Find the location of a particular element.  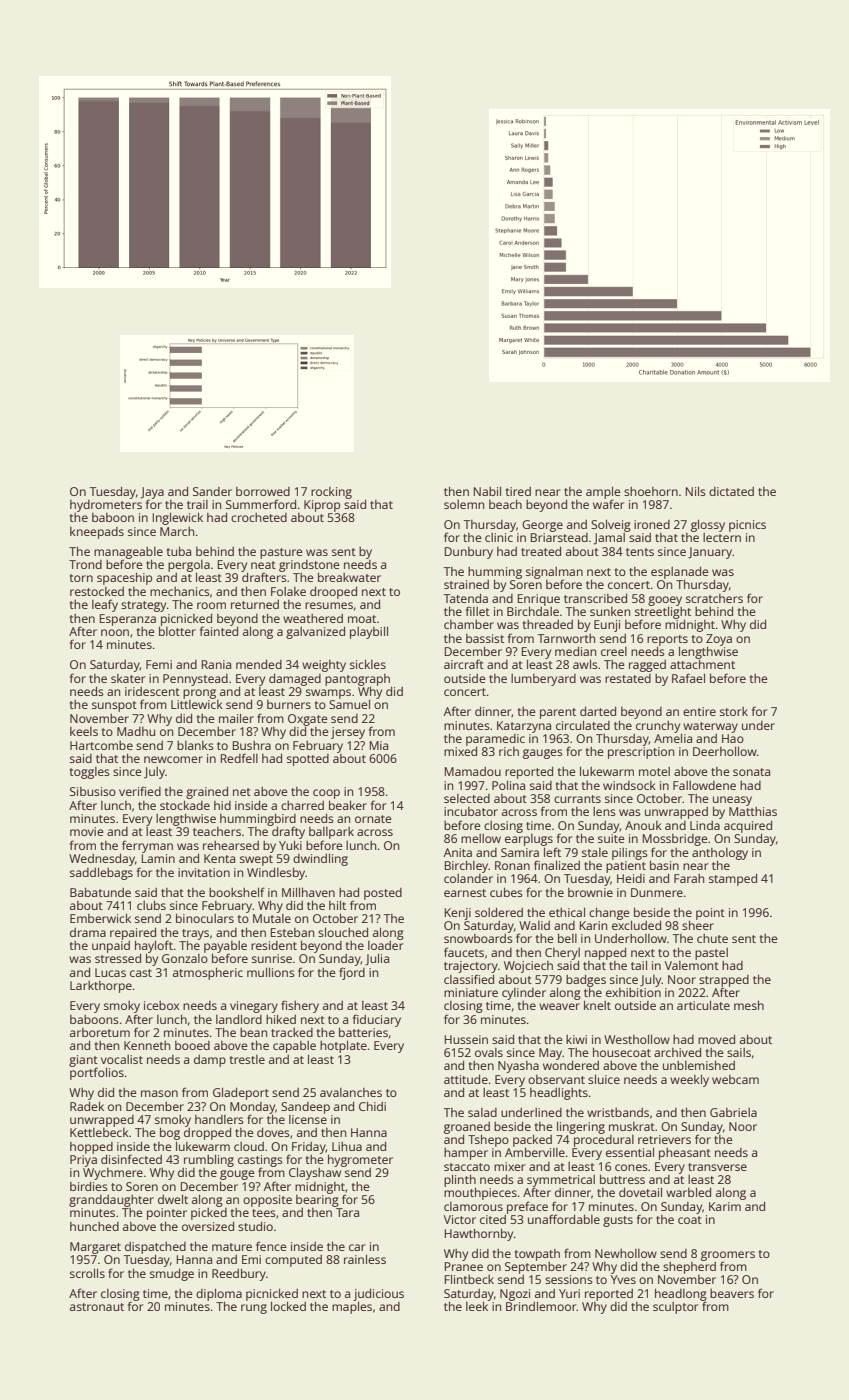

glossy is located at coordinates (708, 525).
